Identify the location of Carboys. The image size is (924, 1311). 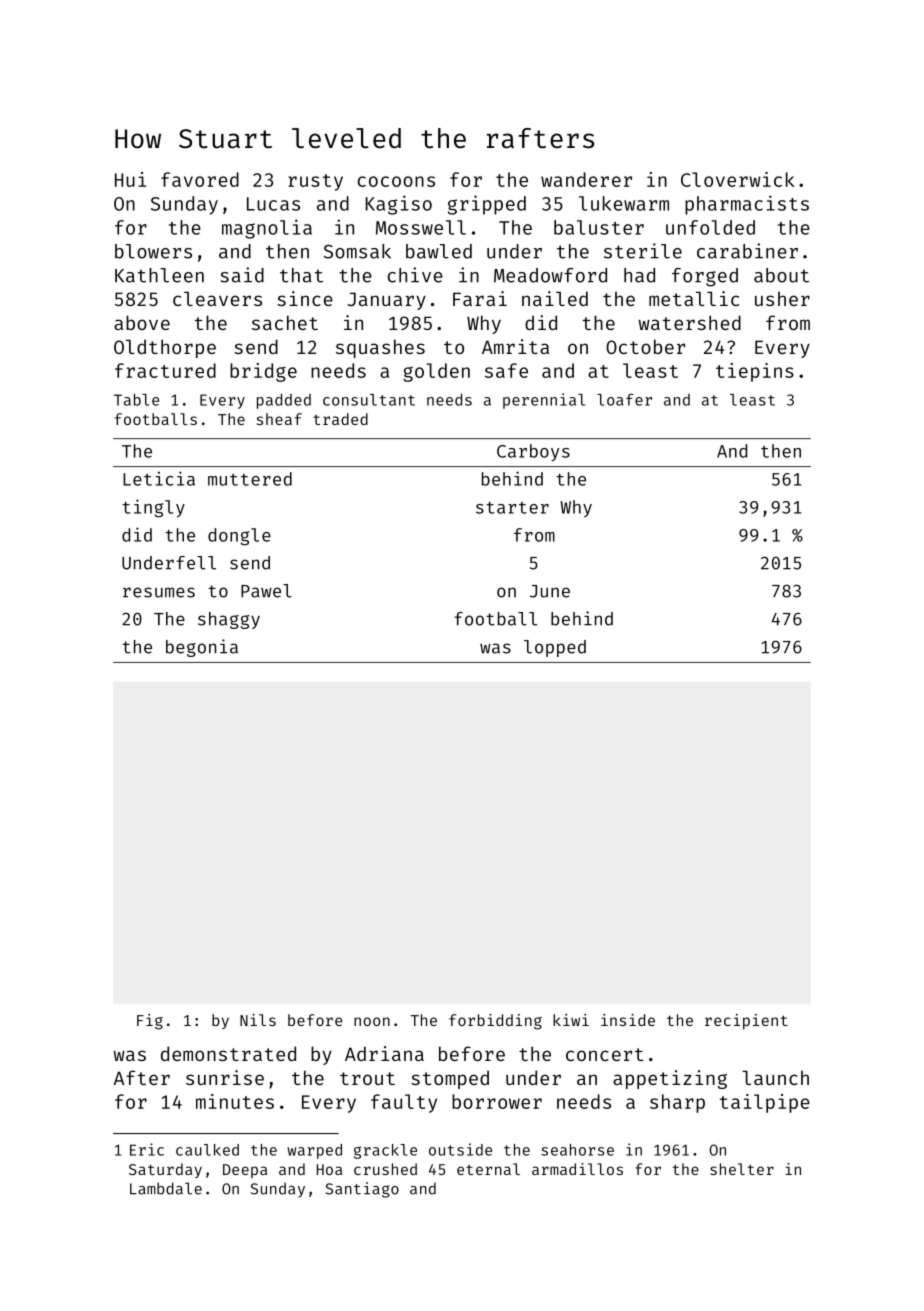
(533, 452).
